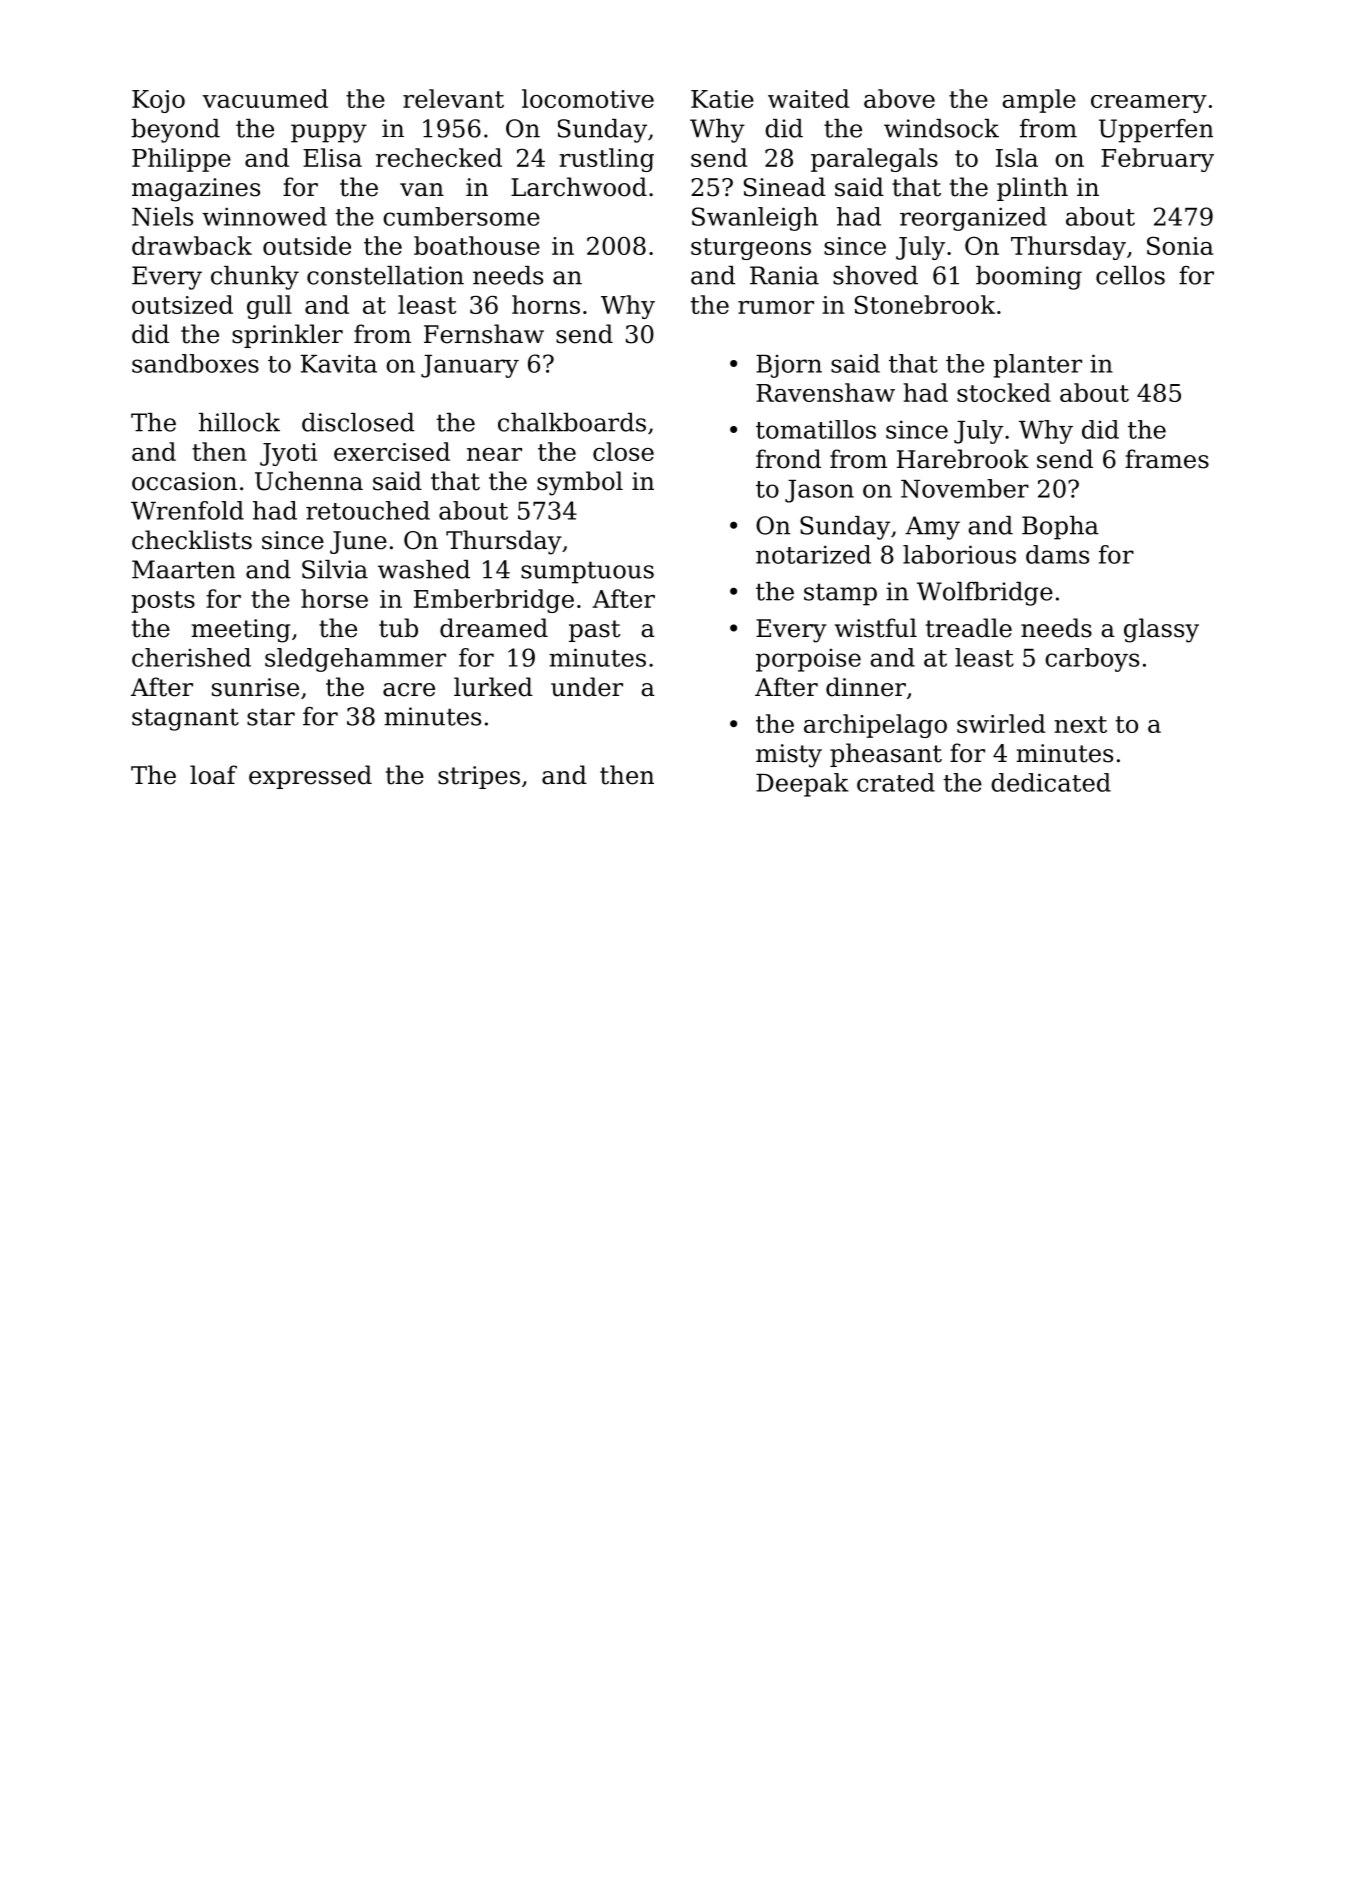  What do you see at coordinates (307, 245) in the document?
I see `outside` at bounding box center [307, 245].
